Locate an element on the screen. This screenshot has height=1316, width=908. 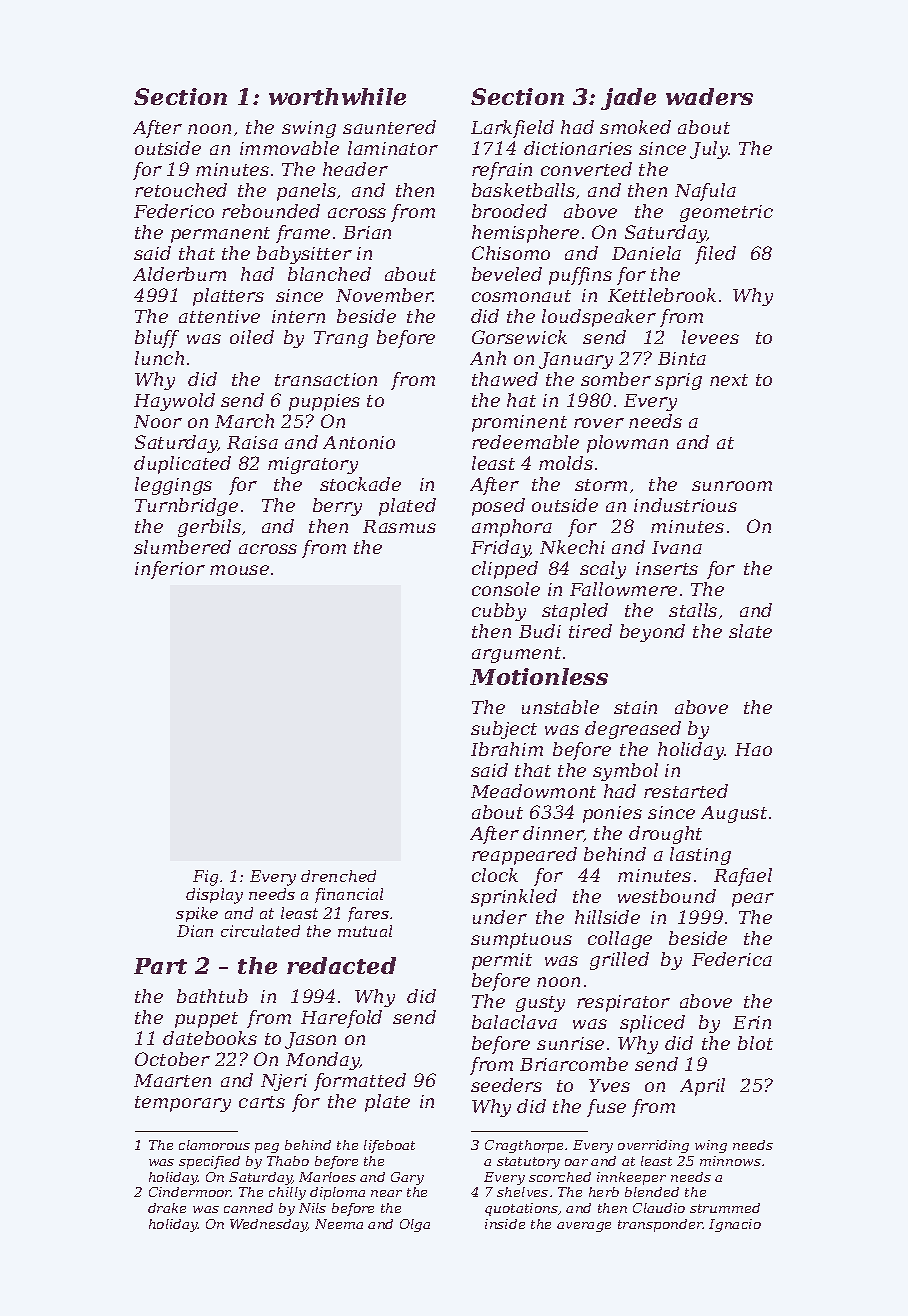
dinner is located at coordinates (553, 834).
